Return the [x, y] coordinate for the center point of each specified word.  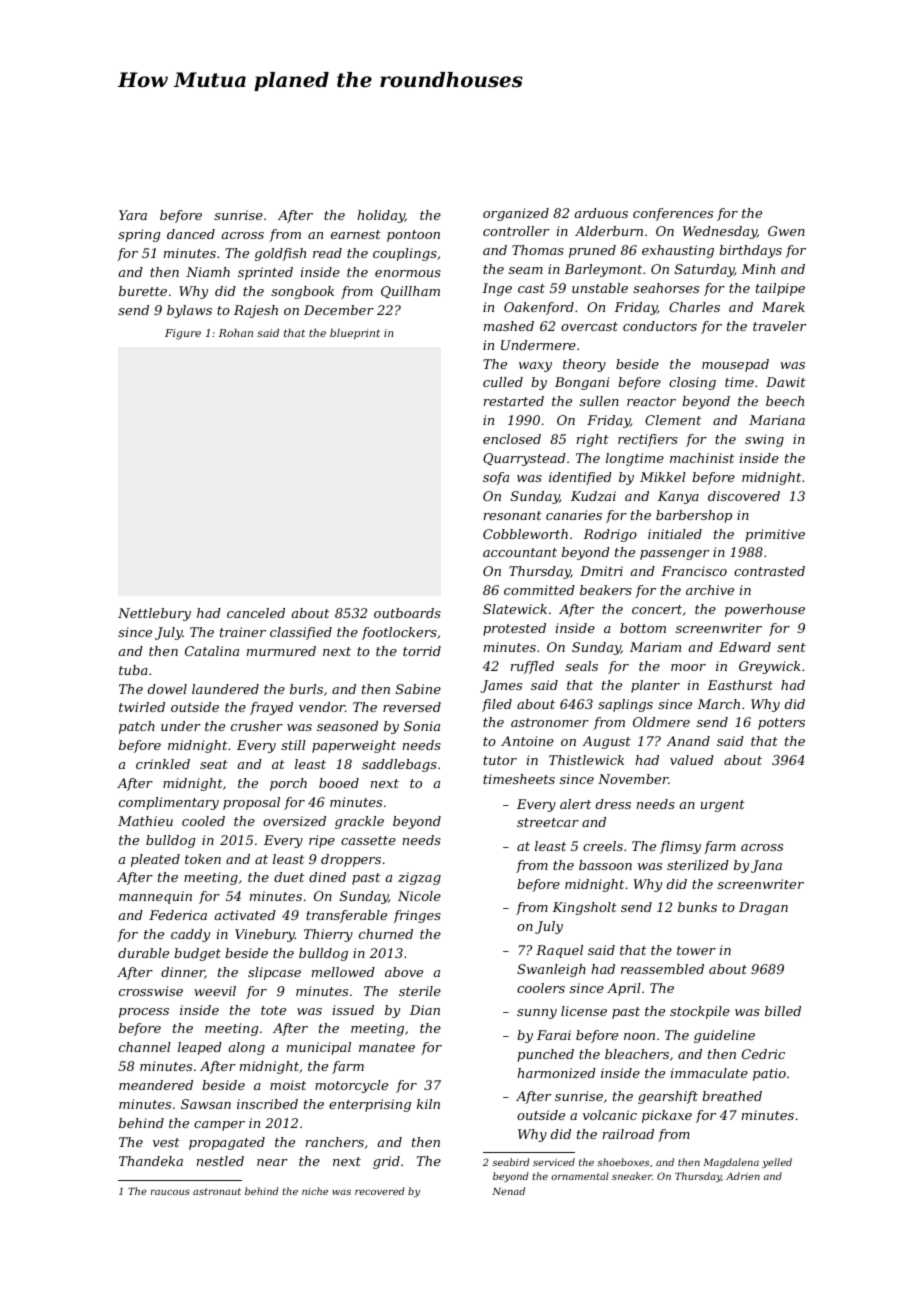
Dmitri [601, 571]
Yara [133, 215]
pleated [155, 860]
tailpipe [780, 289]
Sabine [418, 689]
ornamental [580, 1176]
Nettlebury [154, 614]
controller [516, 231]
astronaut [217, 1191]
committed [539, 590]
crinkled [163, 764]
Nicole [419, 896]
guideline [724, 1036]
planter [655, 686]
